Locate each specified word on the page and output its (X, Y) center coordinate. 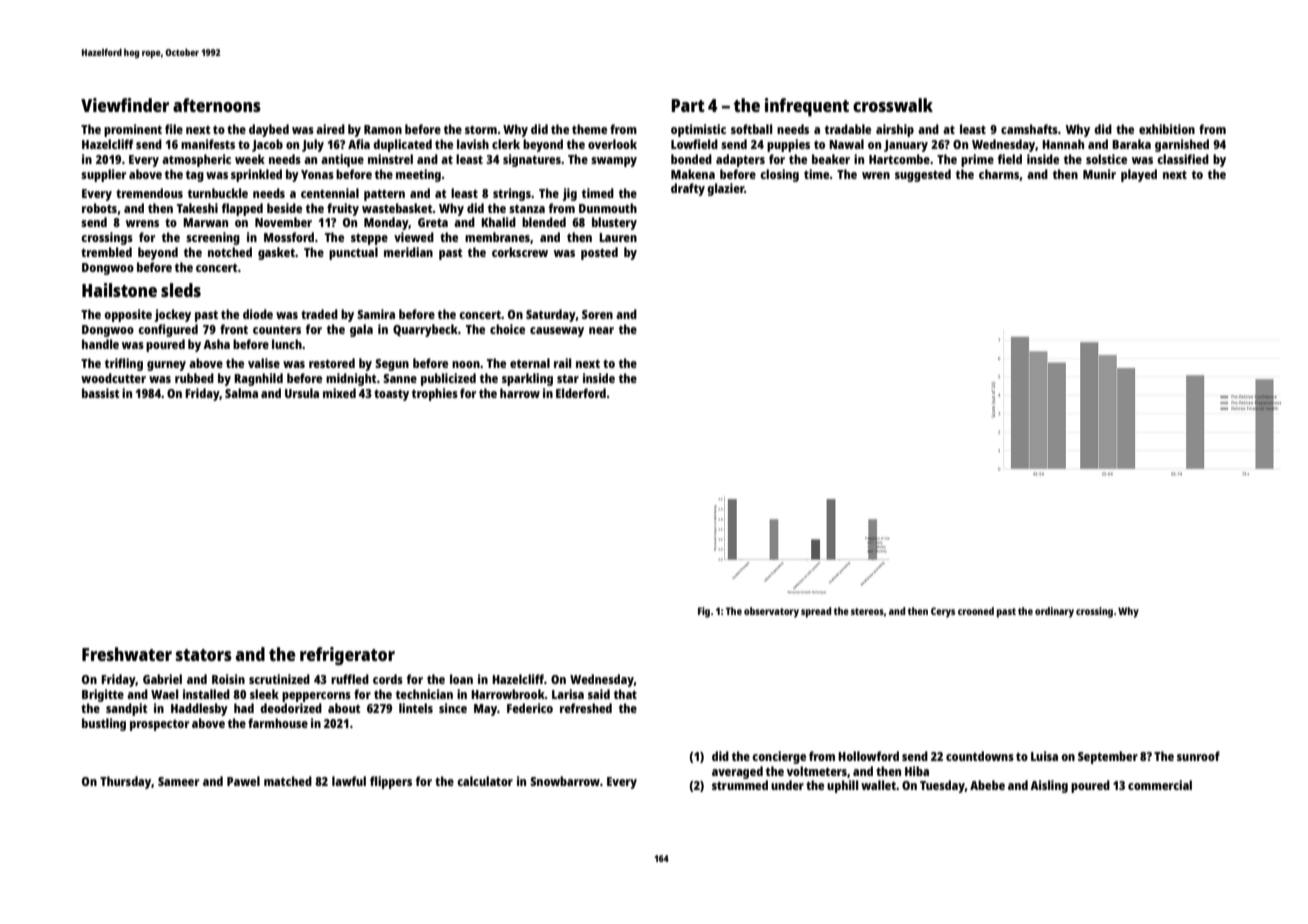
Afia (359, 144)
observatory (771, 612)
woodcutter (113, 378)
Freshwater (127, 654)
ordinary (1054, 612)
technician (424, 694)
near (601, 330)
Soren (597, 314)
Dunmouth (608, 208)
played (1139, 175)
